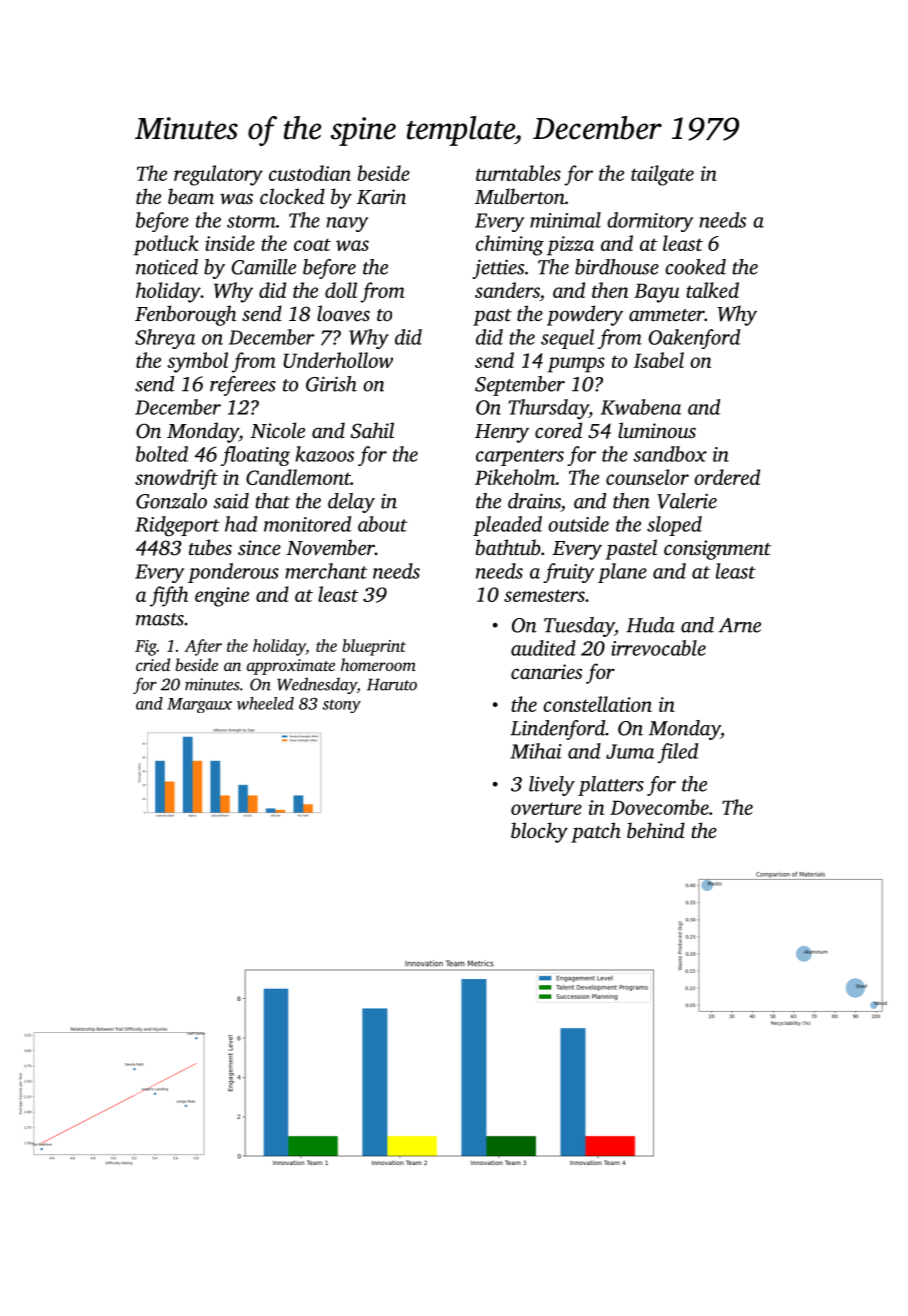 The height and width of the document is (1316, 908). I want to click on audited, so click(543, 648).
